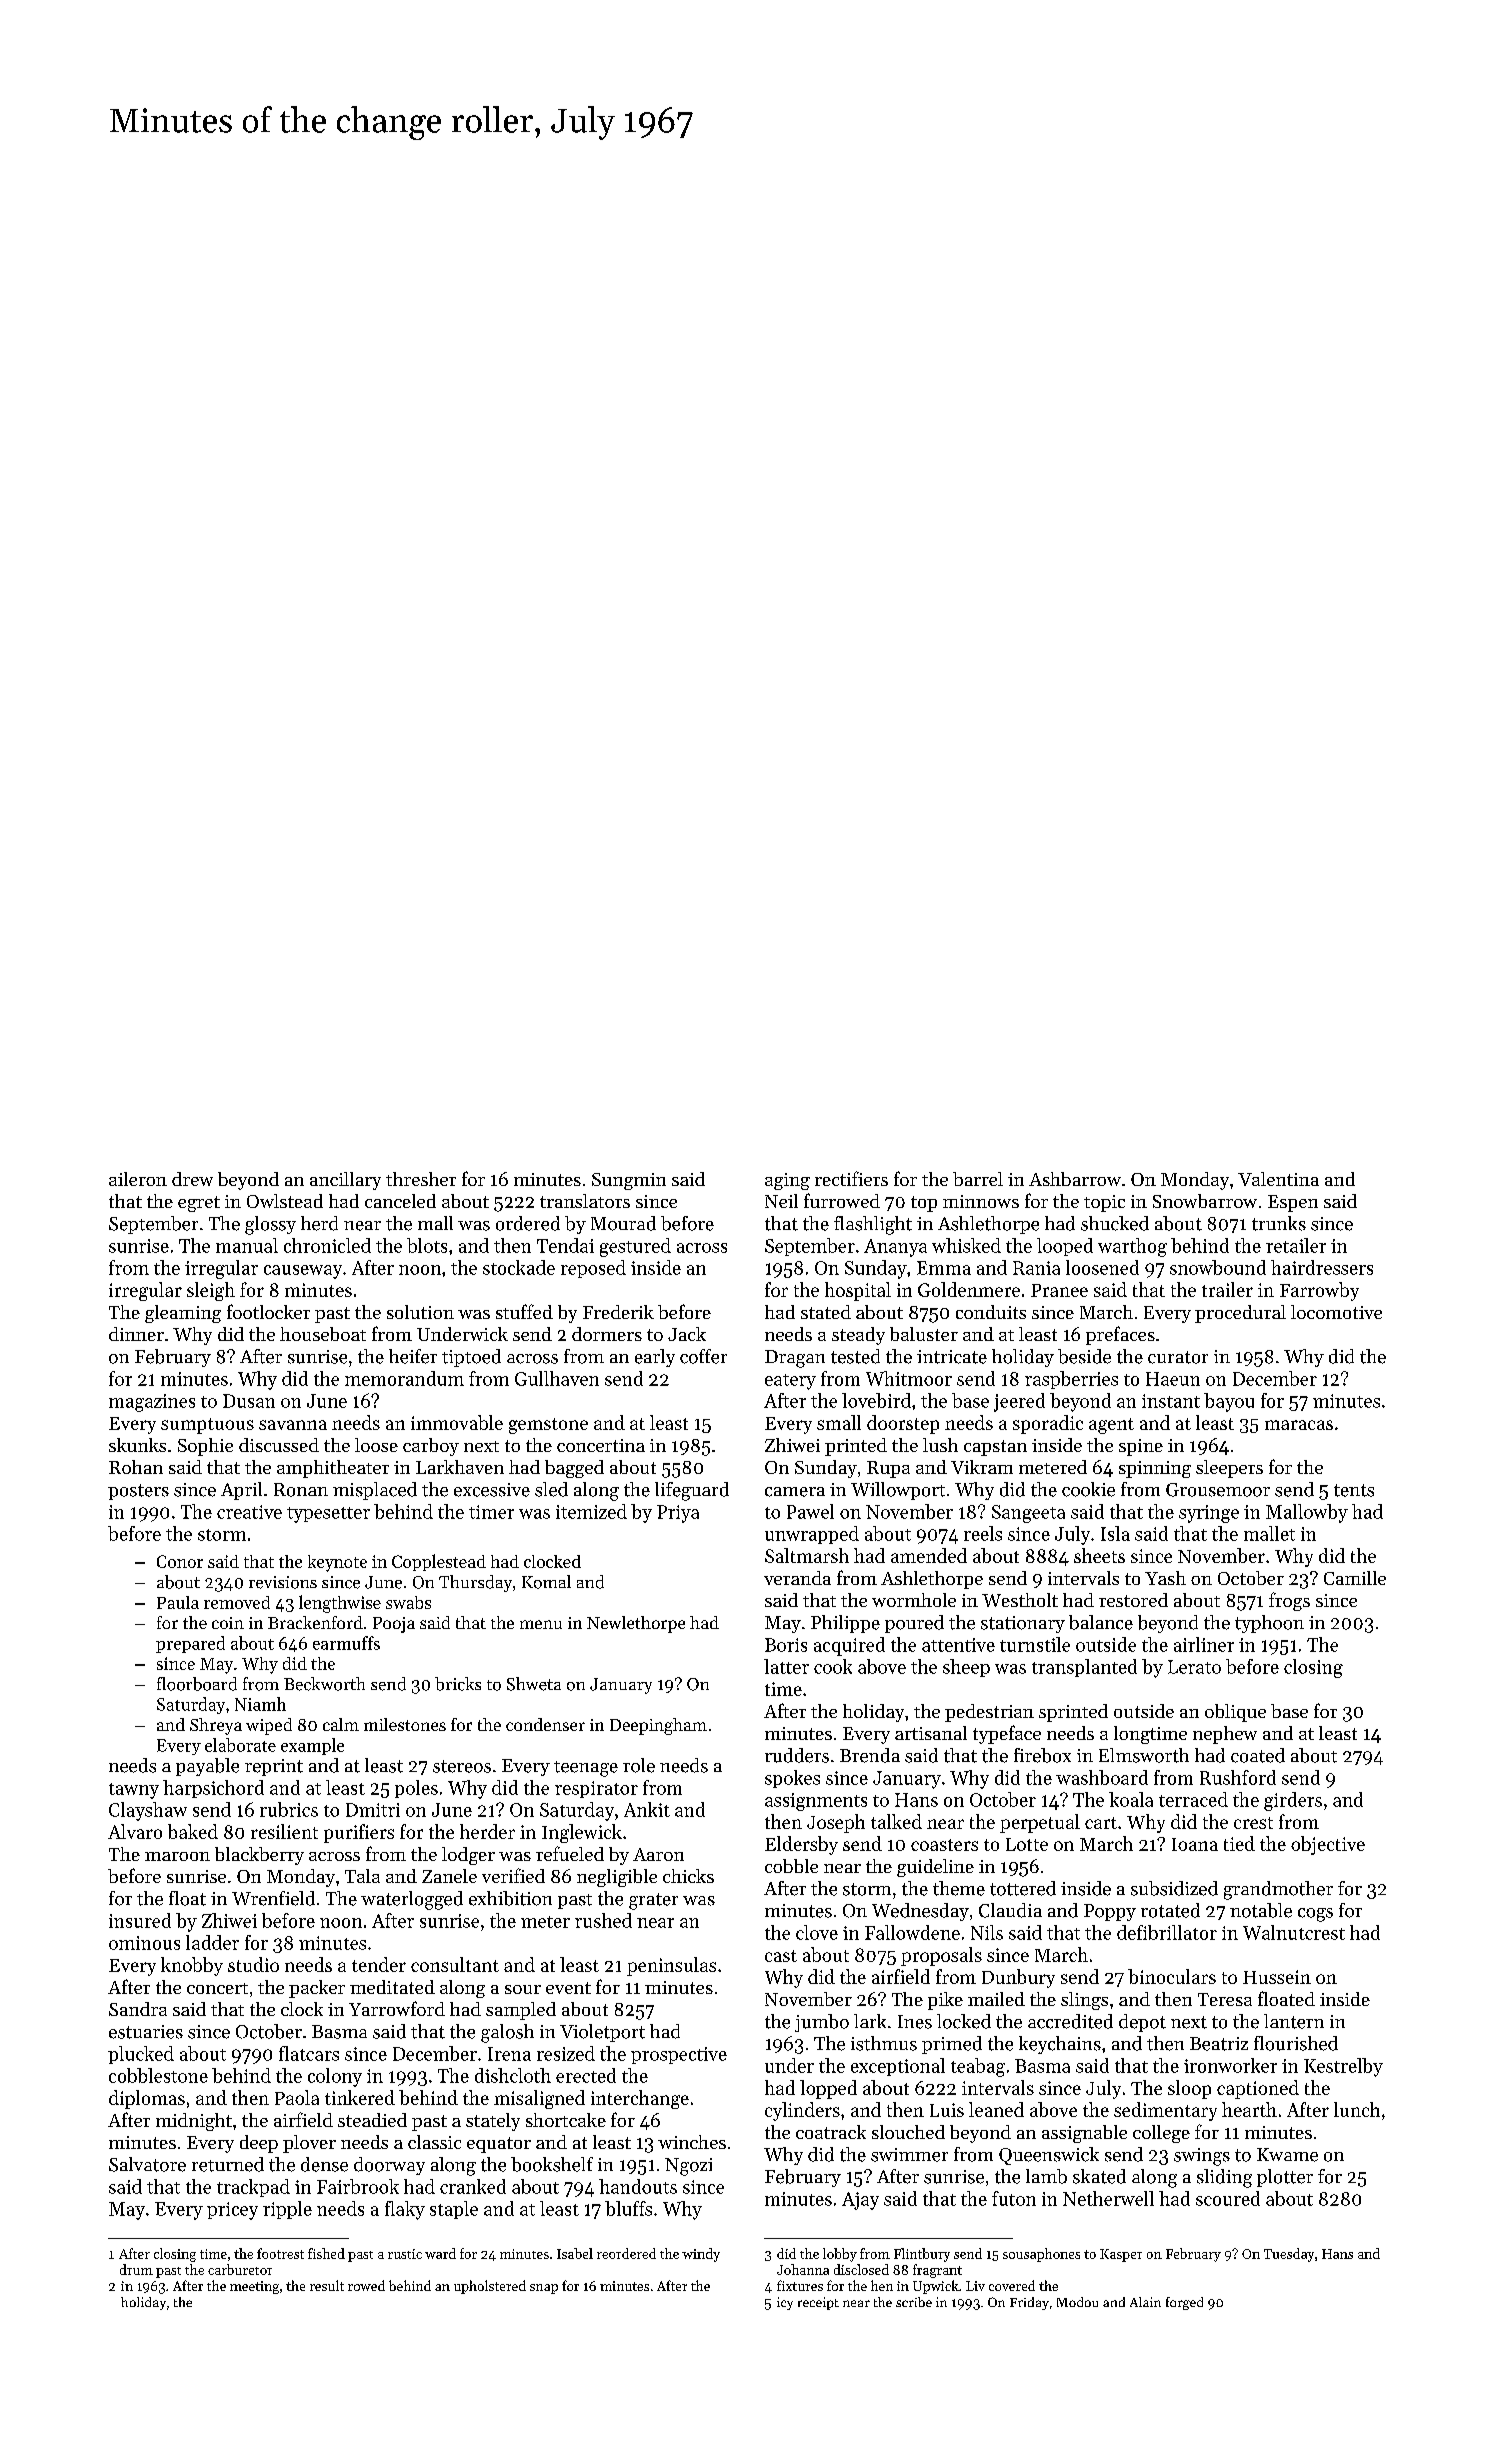  Describe the element at coordinates (254, 2287) in the document. I see `meeting` at that location.
